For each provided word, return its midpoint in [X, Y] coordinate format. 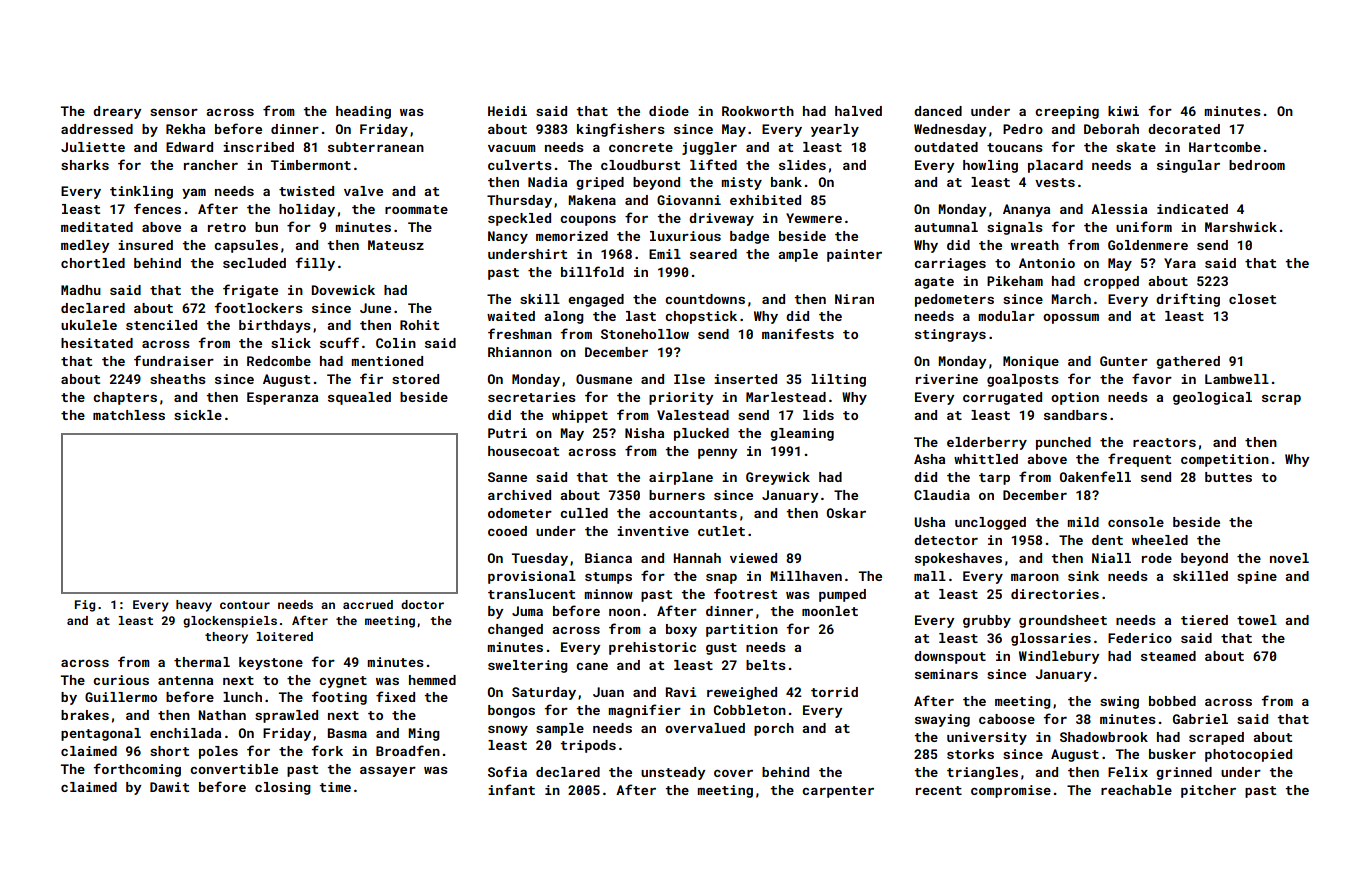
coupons [588, 221]
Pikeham [1015, 281]
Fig [85, 606]
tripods [588, 746]
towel [1257, 620]
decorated [1184, 129]
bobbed [1172, 701]
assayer [388, 772]
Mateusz [396, 245]
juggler [709, 148]
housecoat [523, 451]
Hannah [697, 558]
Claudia [942, 495]
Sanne [507, 477]
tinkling [141, 192]
